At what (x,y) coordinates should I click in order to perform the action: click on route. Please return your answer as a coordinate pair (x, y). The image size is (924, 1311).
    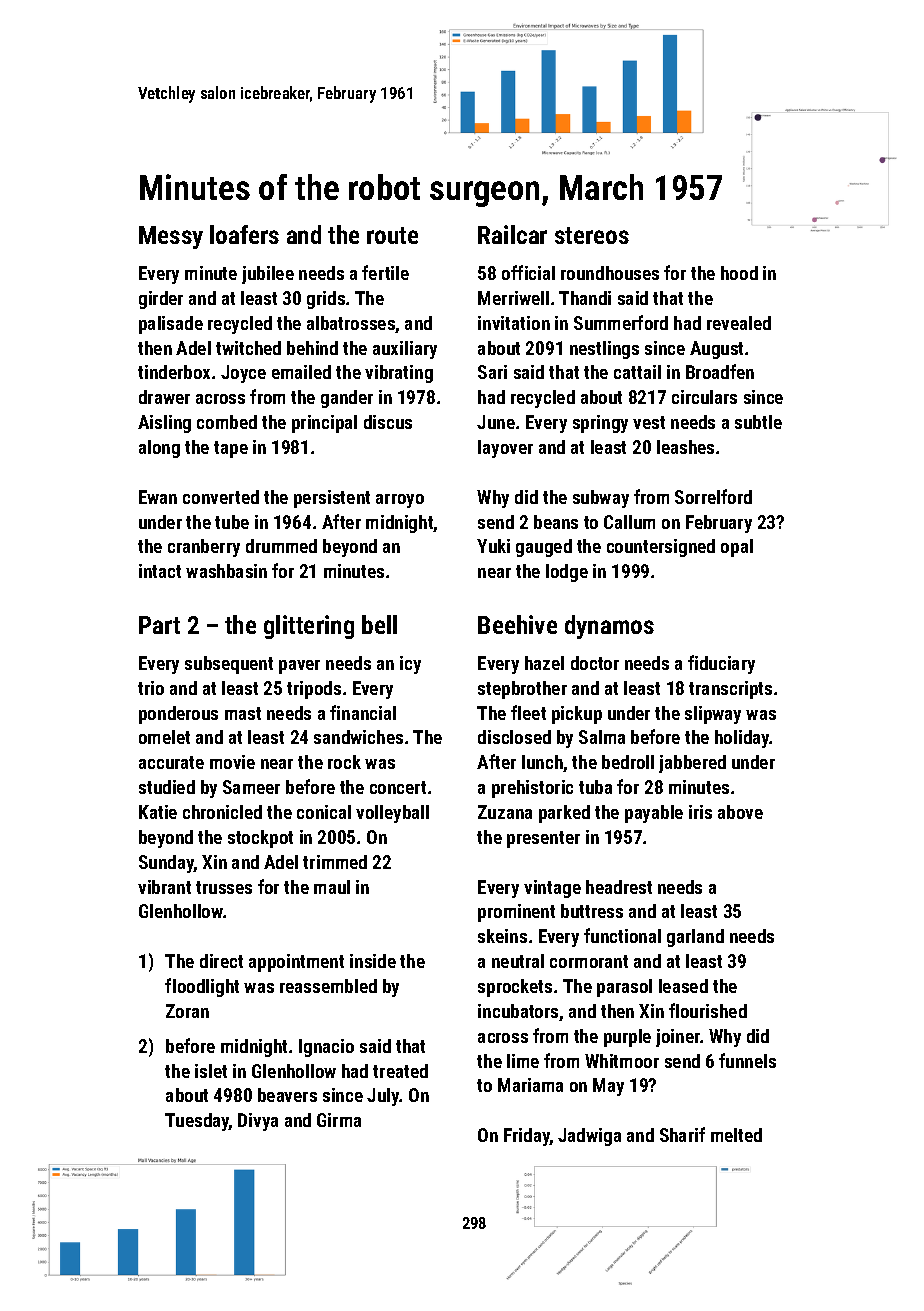
    Looking at the image, I should click on (392, 235).
